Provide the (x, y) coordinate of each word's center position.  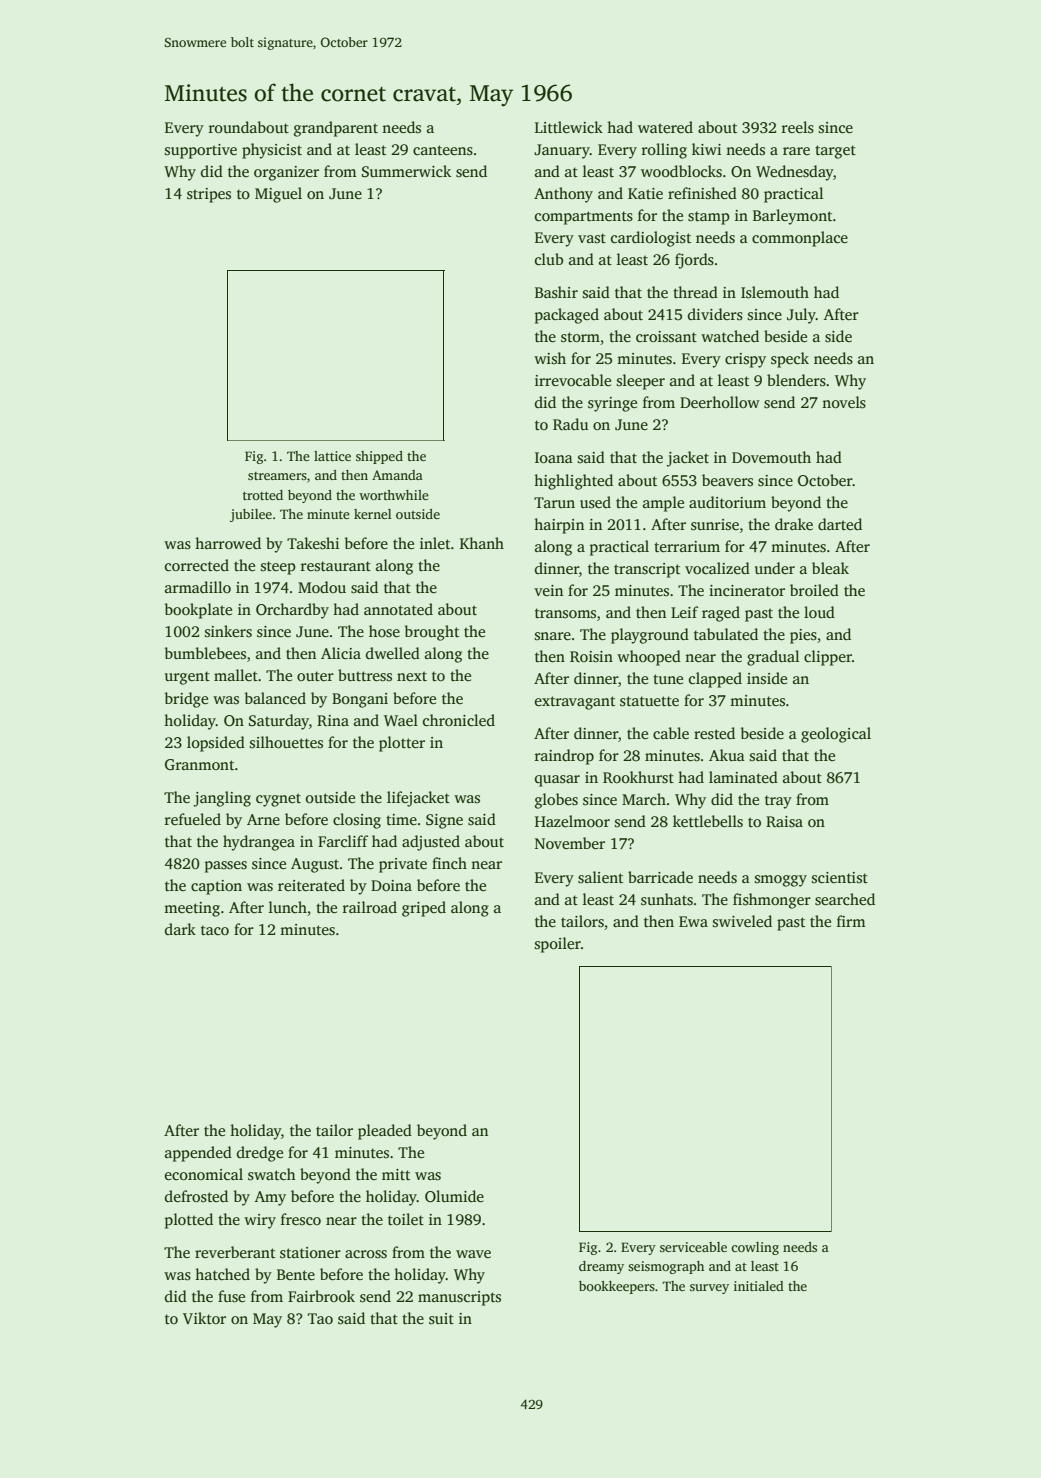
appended (198, 1154)
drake (794, 524)
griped (424, 909)
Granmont (199, 765)
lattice (332, 456)
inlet (435, 543)
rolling (664, 151)
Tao (320, 1318)
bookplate (198, 611)
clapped (715, 680)
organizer (286, 173)
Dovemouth (771, 457)
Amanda (397, 475)
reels (798, 127)
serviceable (693, 1247)
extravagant (575, 703)
